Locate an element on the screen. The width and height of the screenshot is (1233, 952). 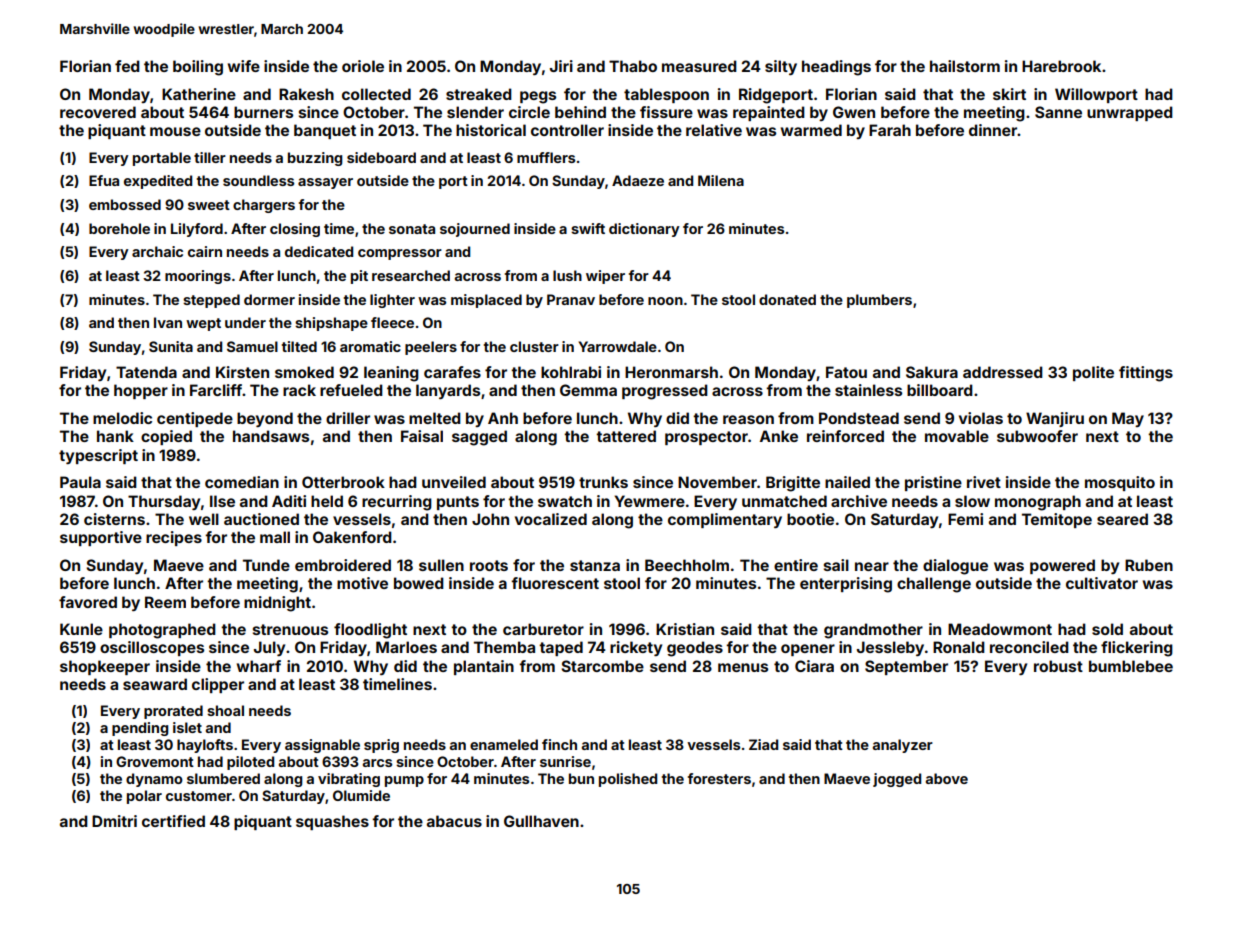
tablespoon is located at coordinates (666, 95).
